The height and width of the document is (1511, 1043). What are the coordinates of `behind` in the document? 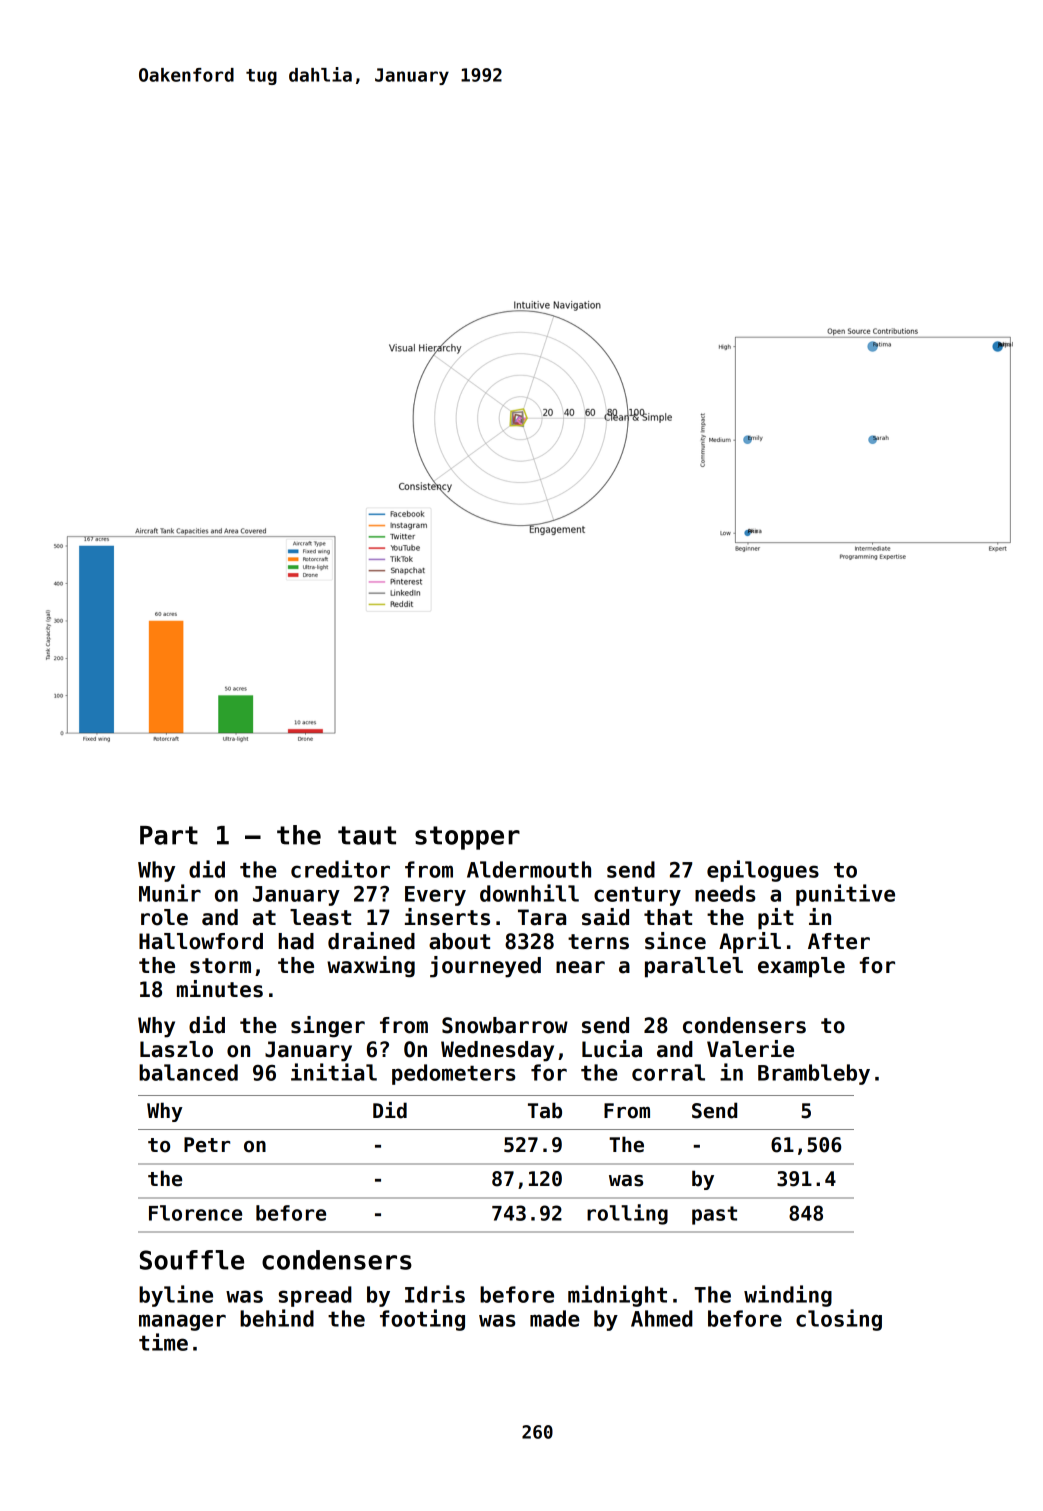 It's located at (277, 1318).
